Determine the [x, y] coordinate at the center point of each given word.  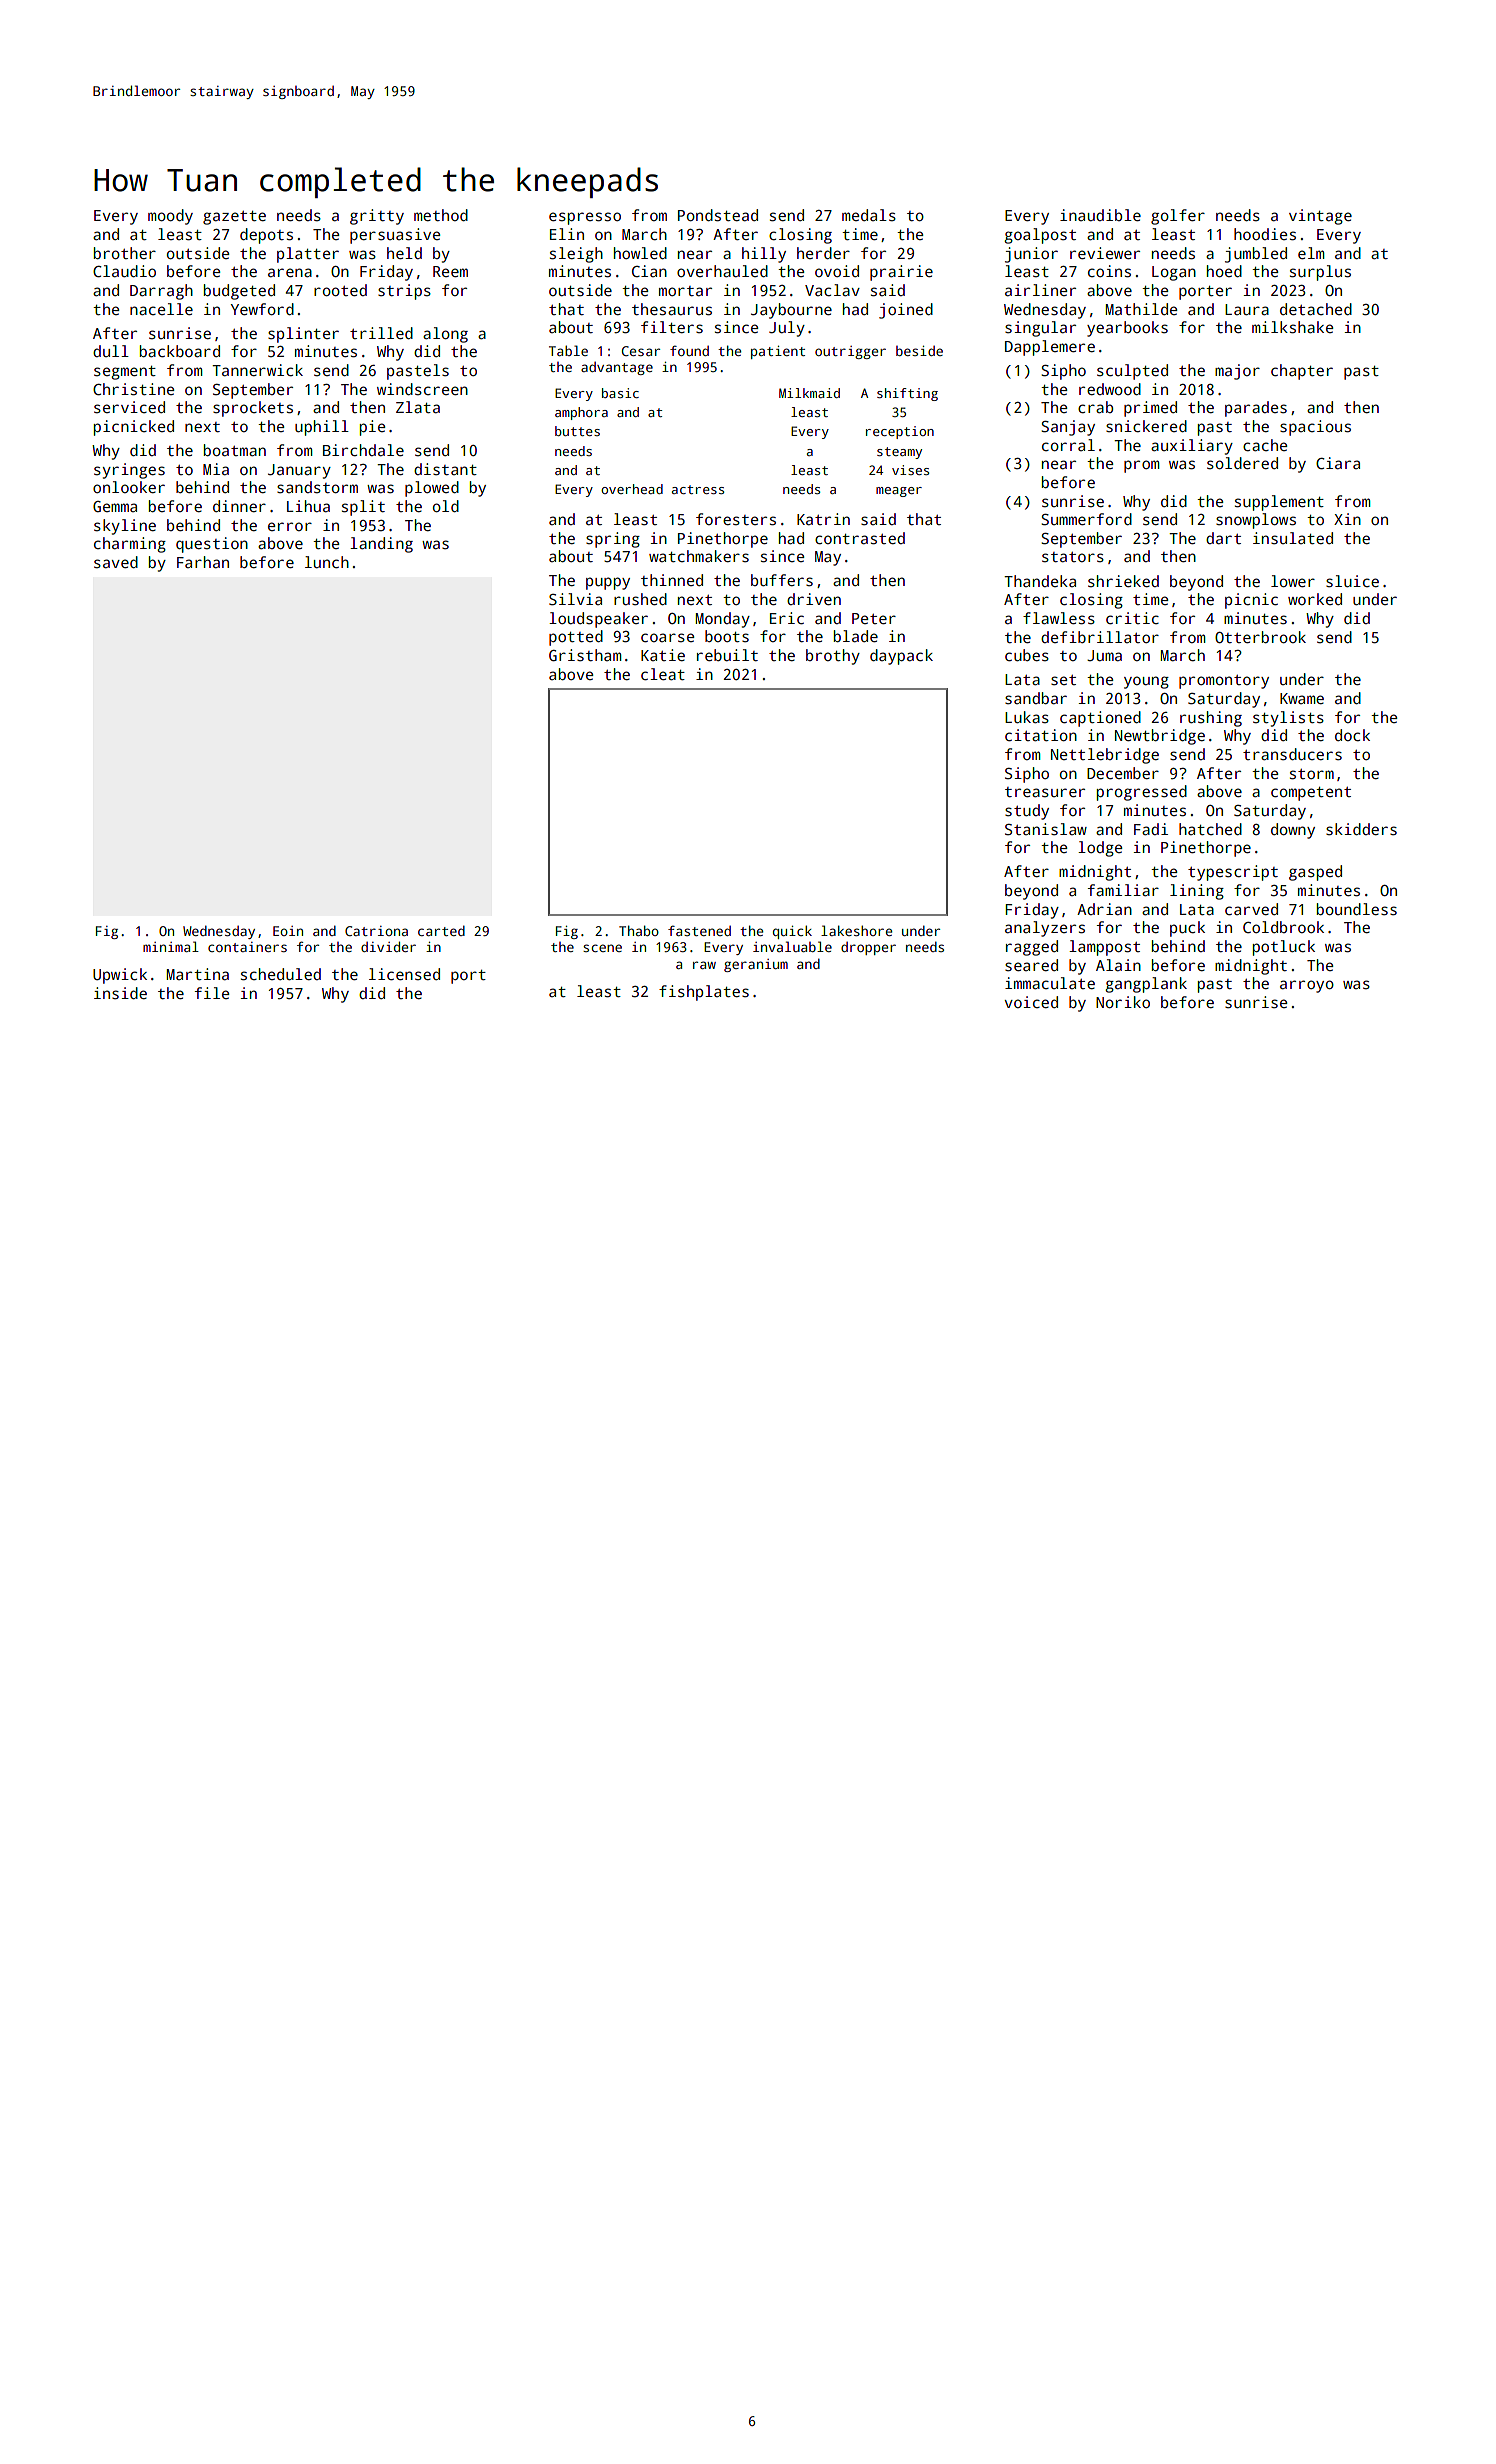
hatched [1210, 829]
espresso [585, 218]
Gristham [585, 655]
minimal [171, 946]
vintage [1320, 217]
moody [170, 217]
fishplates [704, 993]
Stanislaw [1046, 829]
